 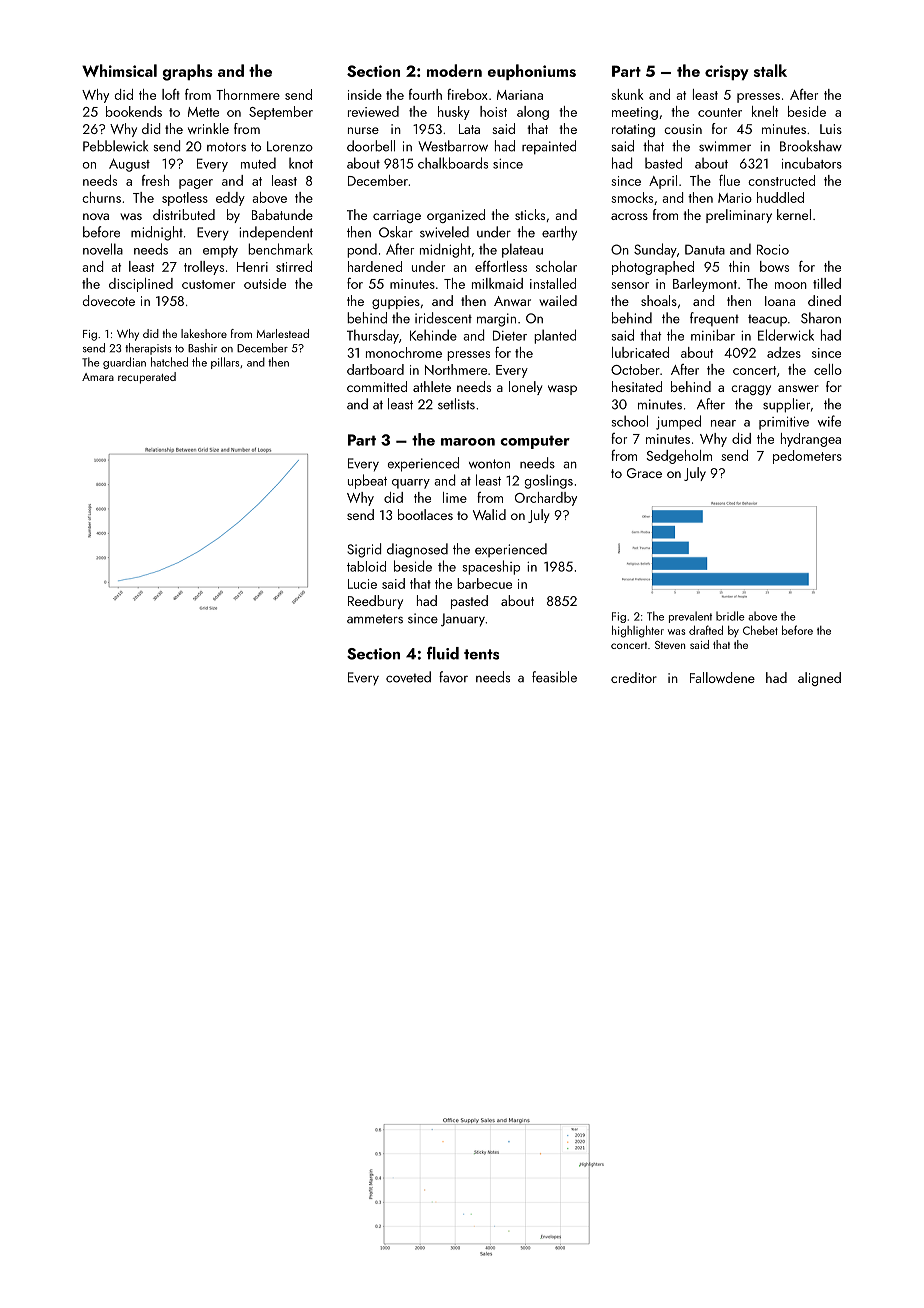 What do you see at coordinates (109, 300) in the image?
I see `dovecote` at bounding box center [109, 300].
